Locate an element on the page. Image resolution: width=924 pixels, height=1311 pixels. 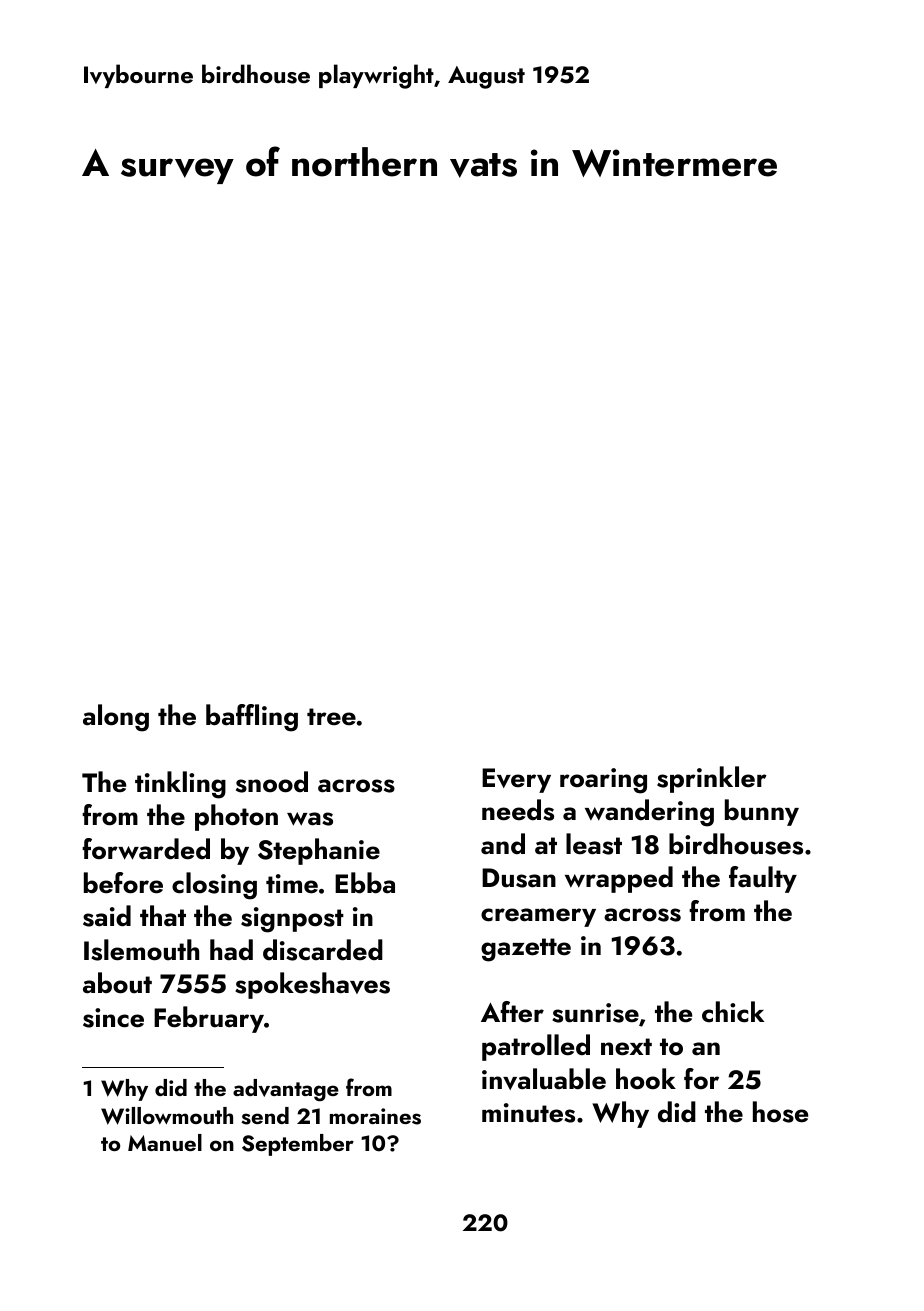
photon is located at coordinates (236, 817).
